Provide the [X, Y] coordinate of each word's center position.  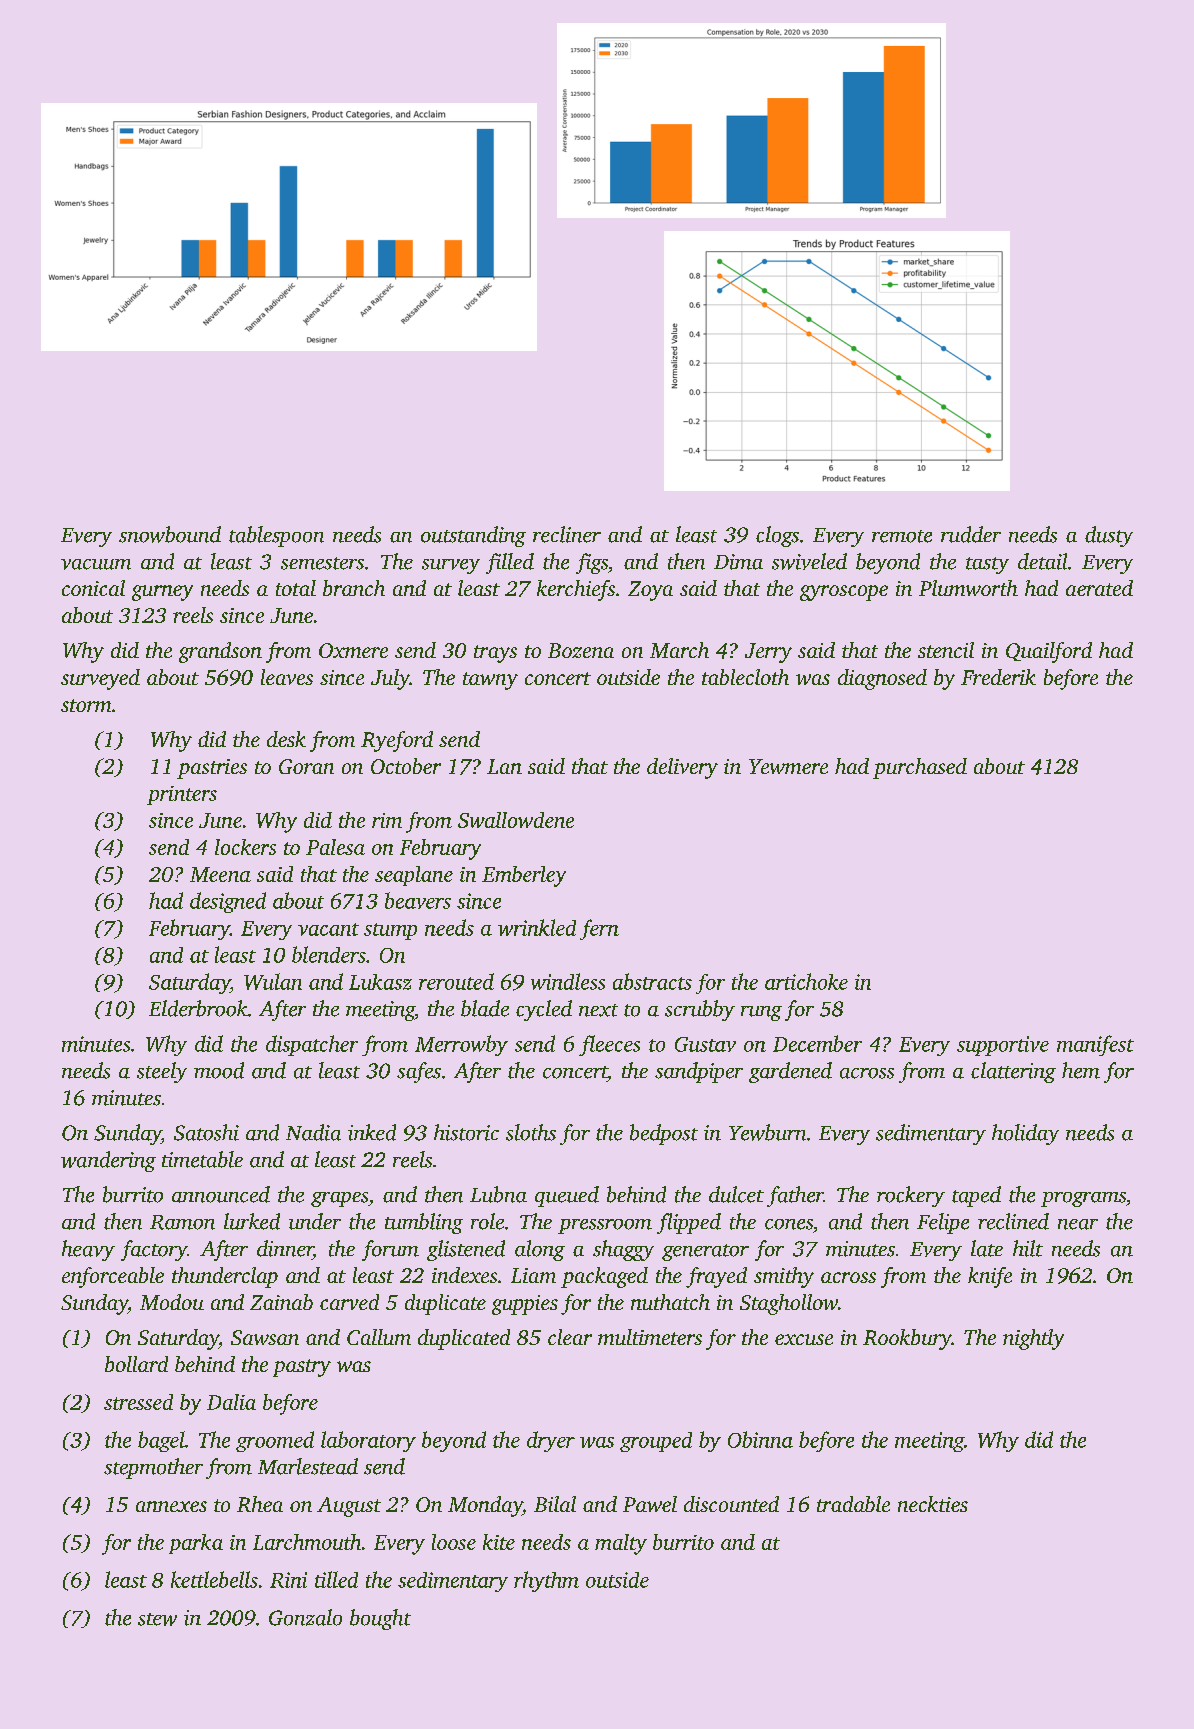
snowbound [170, 534]
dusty [1109, 536]
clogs [777, 536]
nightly [1033, 1339]
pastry [302, 1368]
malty [621, 1544]
